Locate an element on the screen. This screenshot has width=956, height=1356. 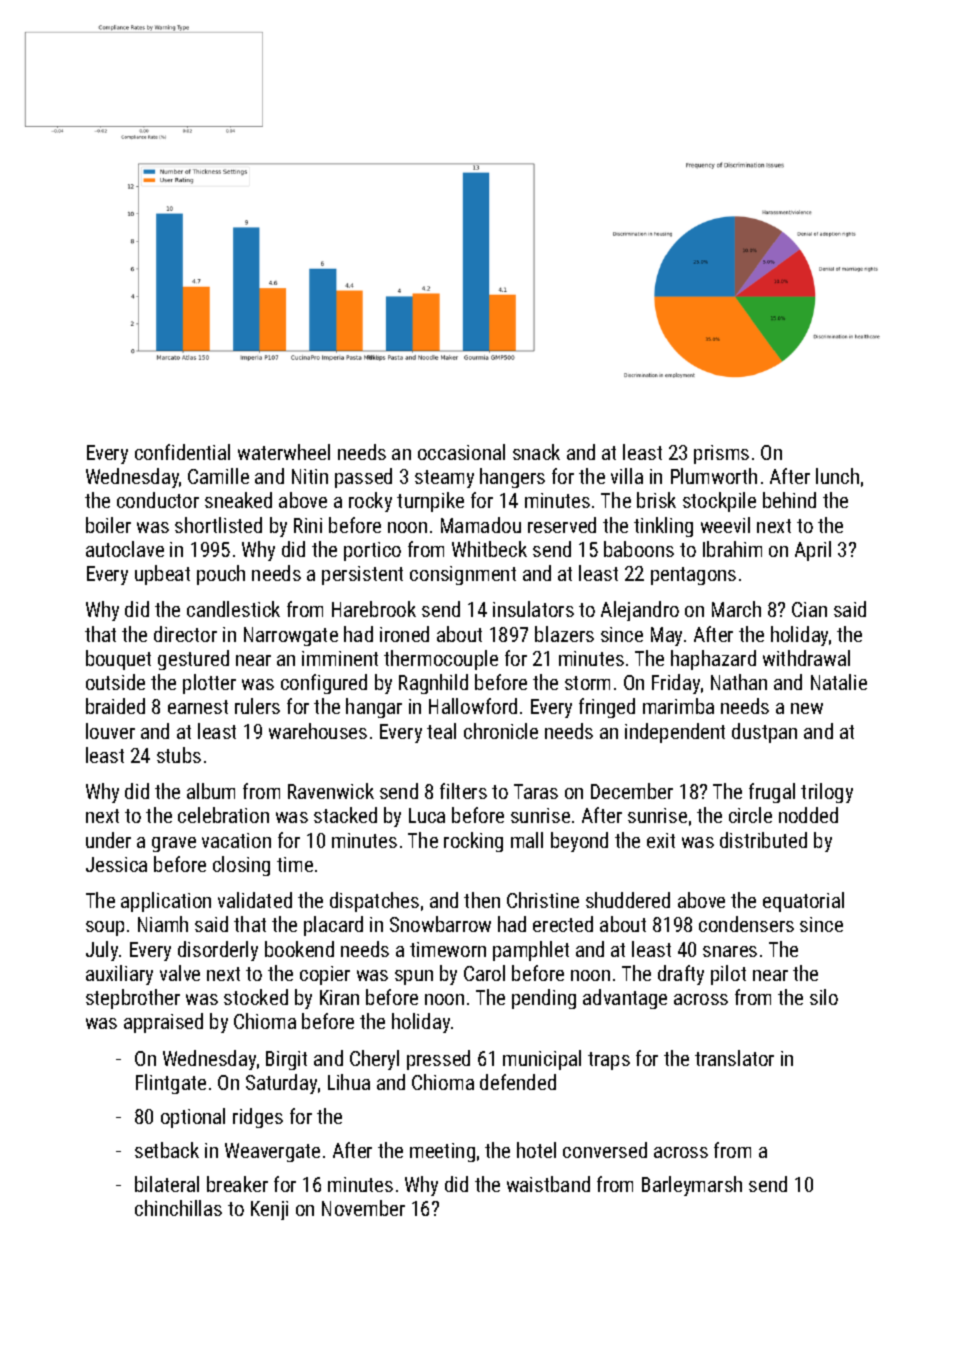
occasional is located at coordinates (461, 452).
